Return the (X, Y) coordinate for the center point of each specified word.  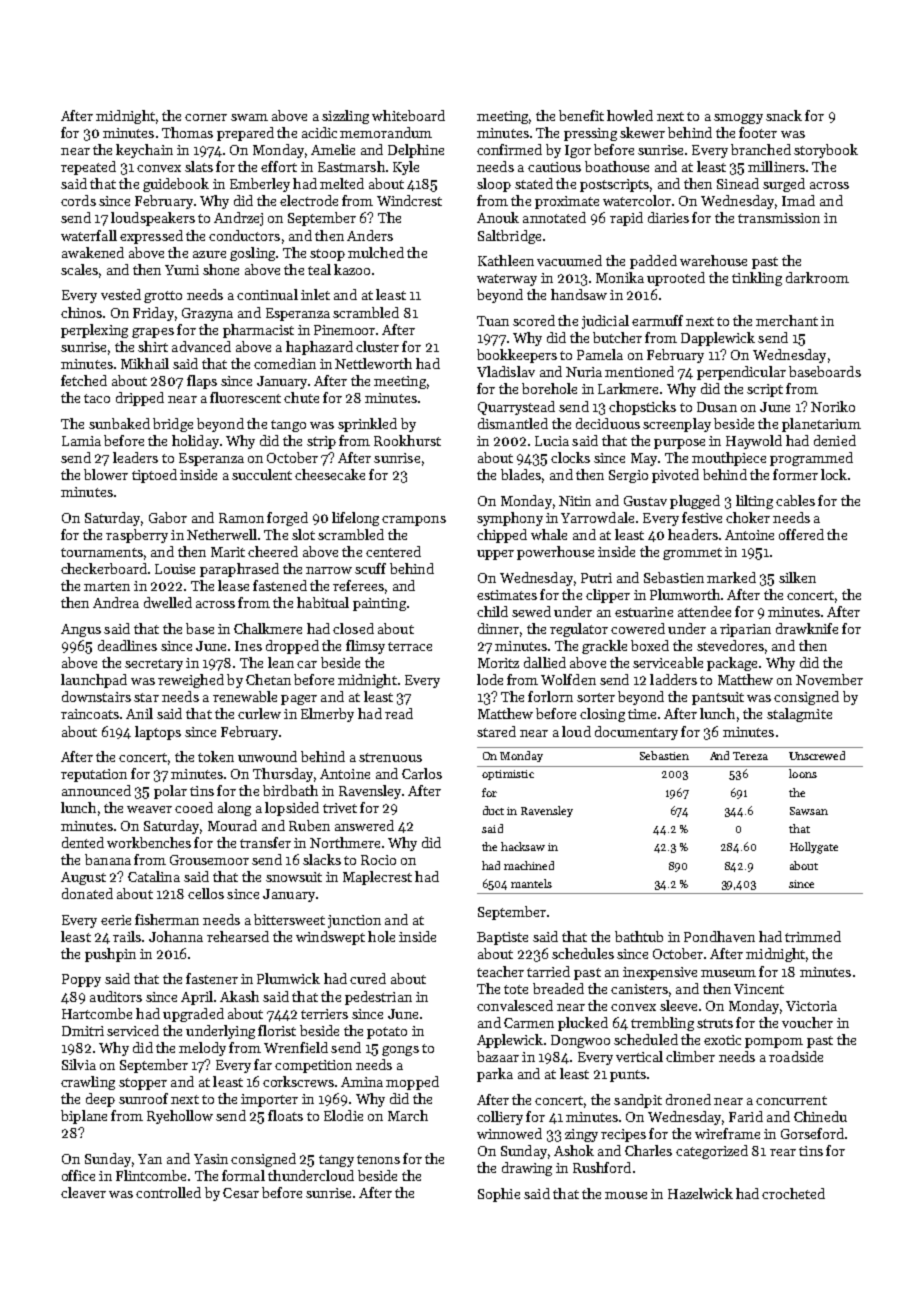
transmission (779, 218)
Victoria (811, 1006)
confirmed (509, 149)
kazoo (352, 269)
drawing (527, 1169)
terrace (410, 646)
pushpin (110, 955)
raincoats (90, 714)
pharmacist (258, 331)
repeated (88, 168)
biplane (84, 1117)
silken (797, 577)
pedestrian (378, 998)
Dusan (717, 407)
